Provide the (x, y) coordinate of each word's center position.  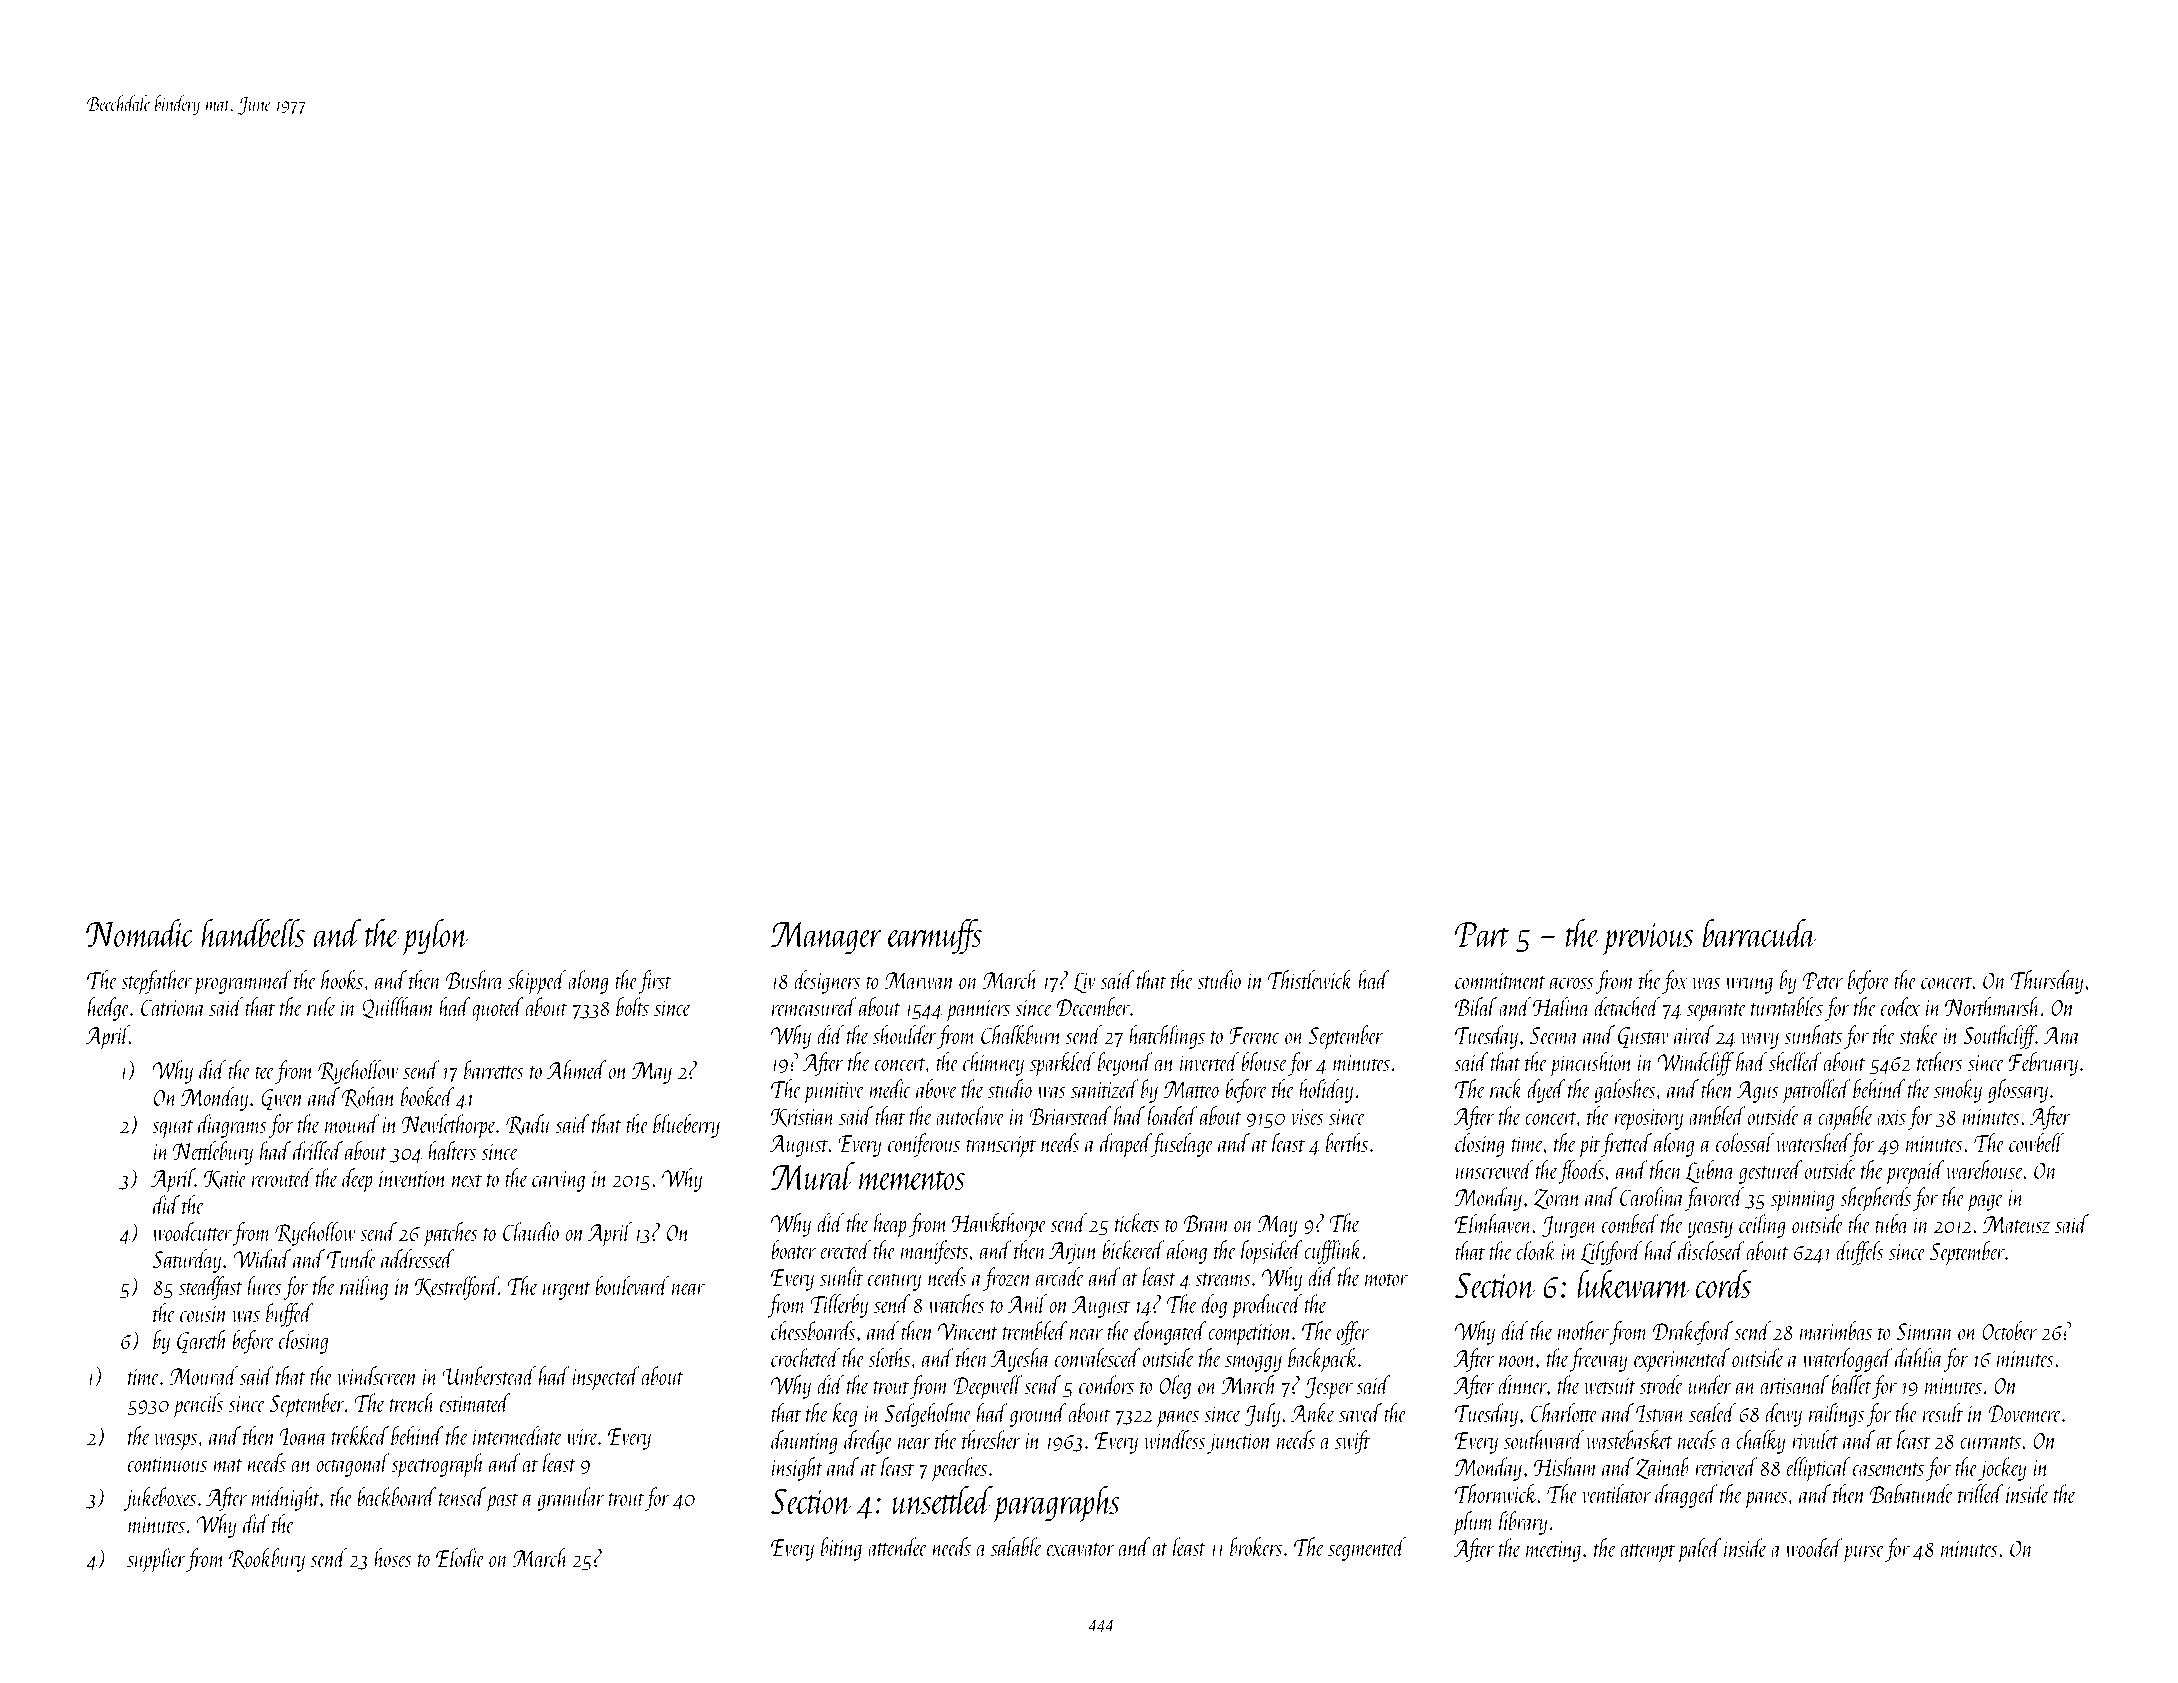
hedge (109, 1009)
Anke (1313, 1412)
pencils (198, 1405)
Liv (1084, 983)
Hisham (1566, 1466)
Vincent (968, 1331)
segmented (1367, 1549)
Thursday (2047, 982)
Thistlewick (1311, 979)
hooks (342, 979)
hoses (393, 1557)
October (2009, 1330)
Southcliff (2000, 1037)
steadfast (210, 1288)
